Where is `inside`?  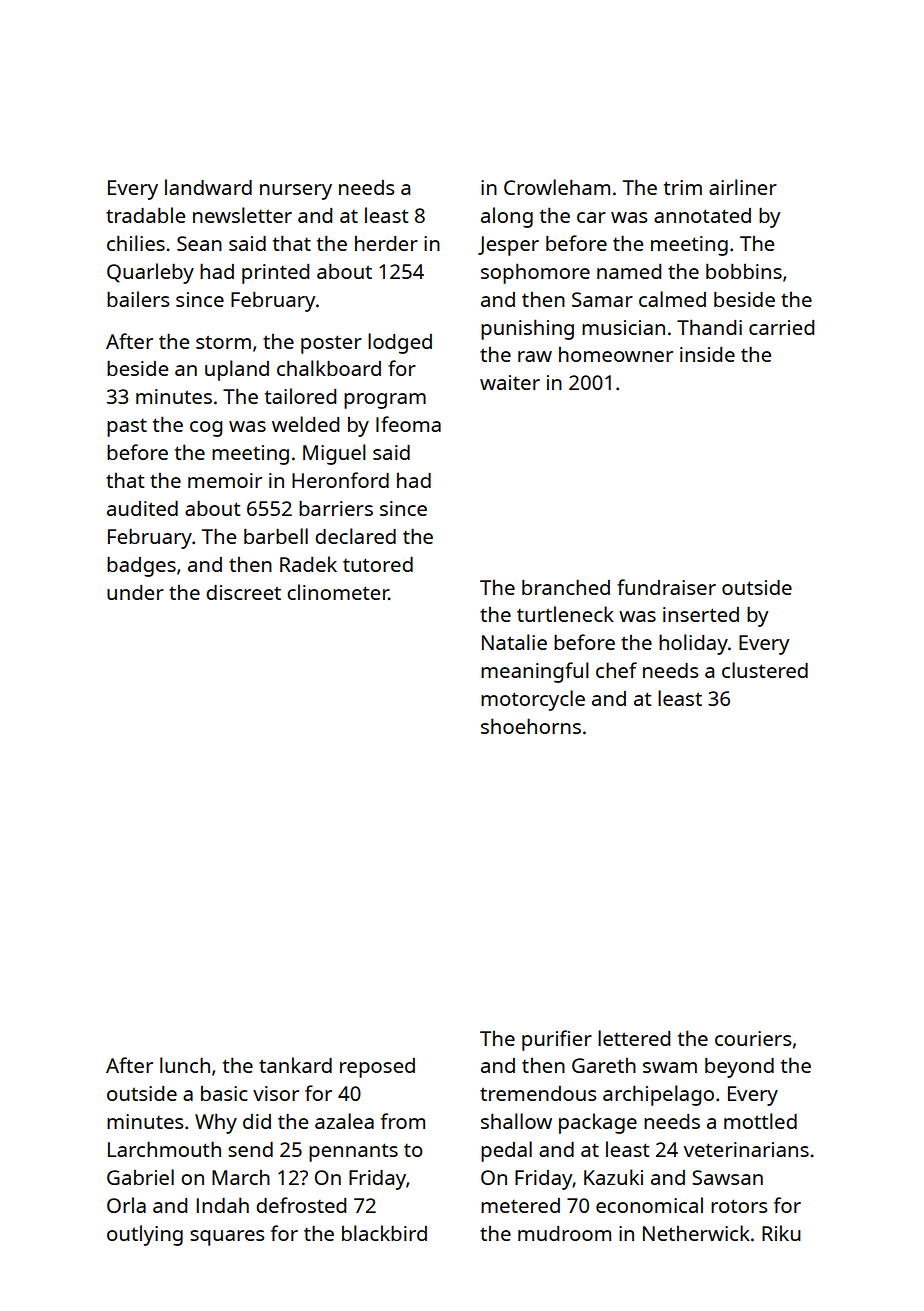
inside is located at coordinates (707, 354).
